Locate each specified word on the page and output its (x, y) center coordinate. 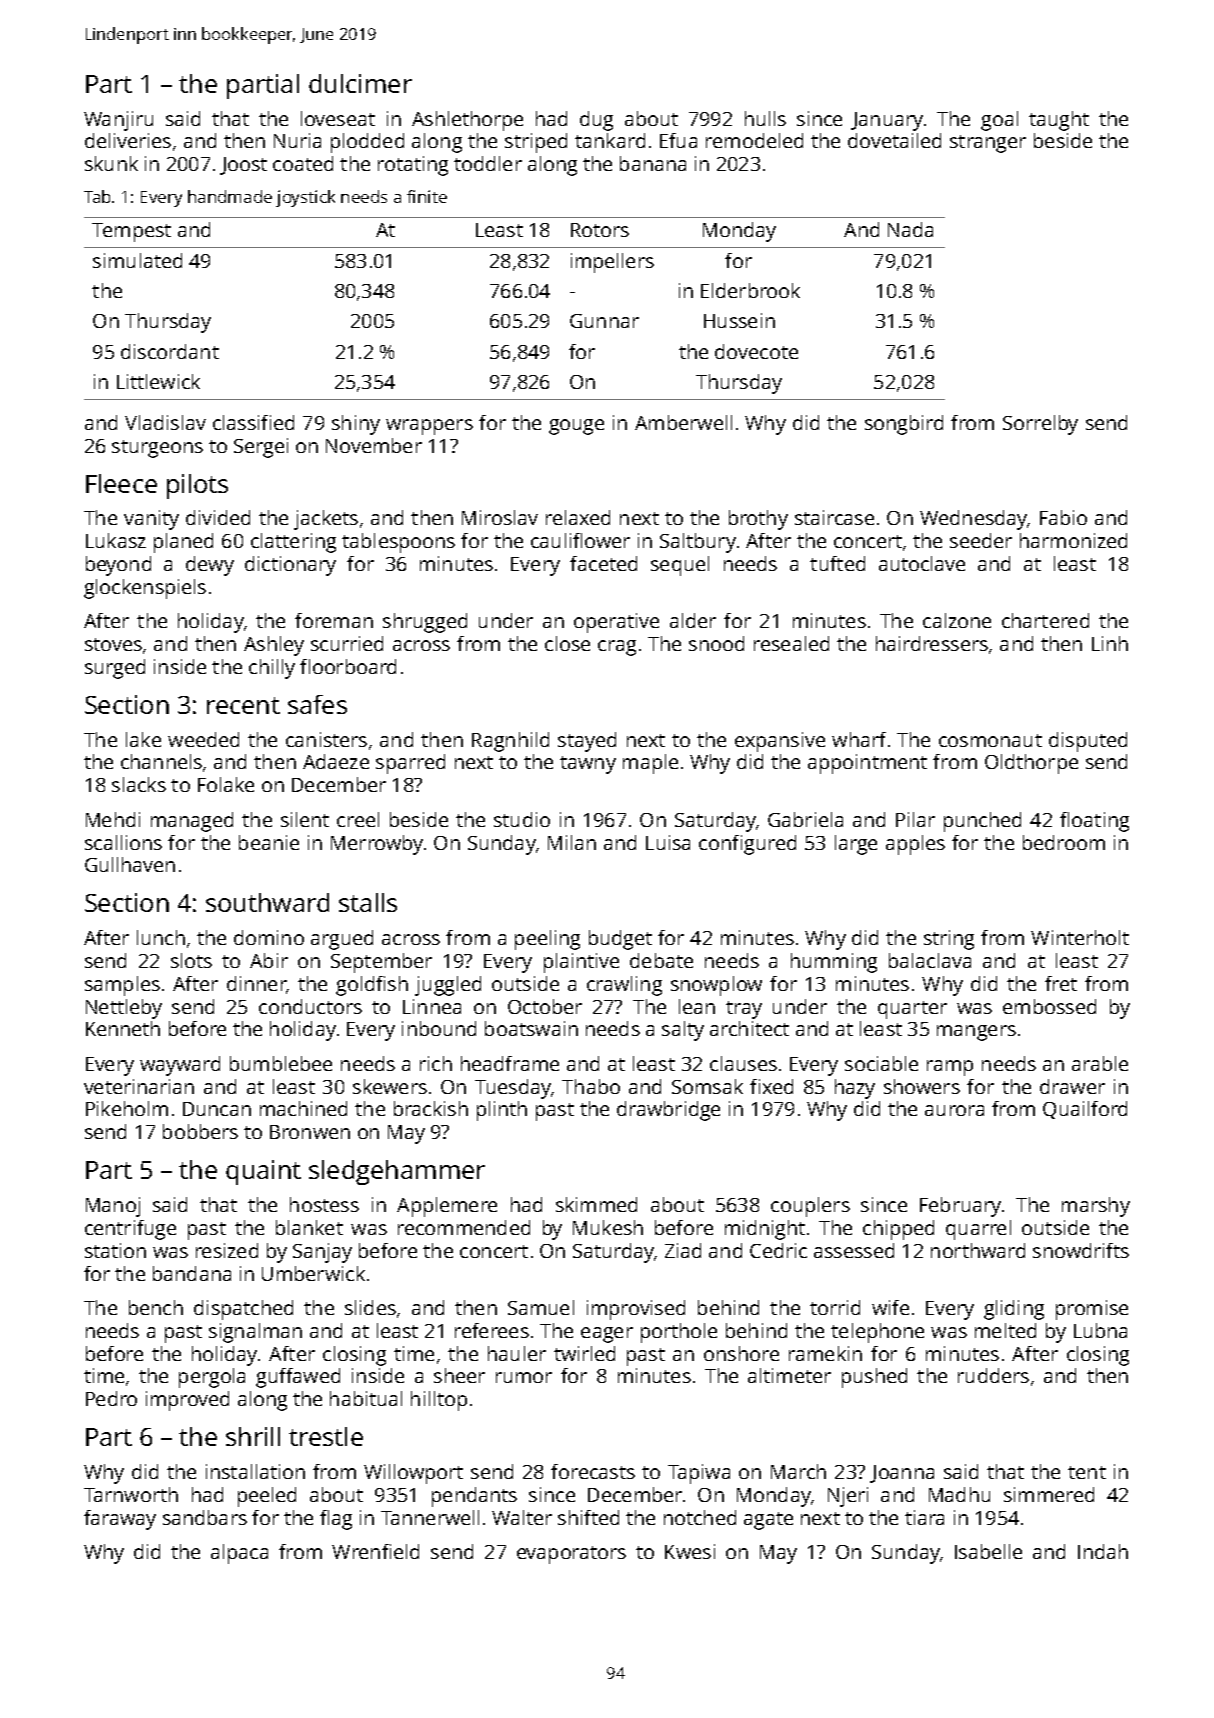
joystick (305, 198)
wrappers (429, 427)
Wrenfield (375, 1551)
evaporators (571, 1555)
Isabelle (988, 1551)
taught (1059, 121)
